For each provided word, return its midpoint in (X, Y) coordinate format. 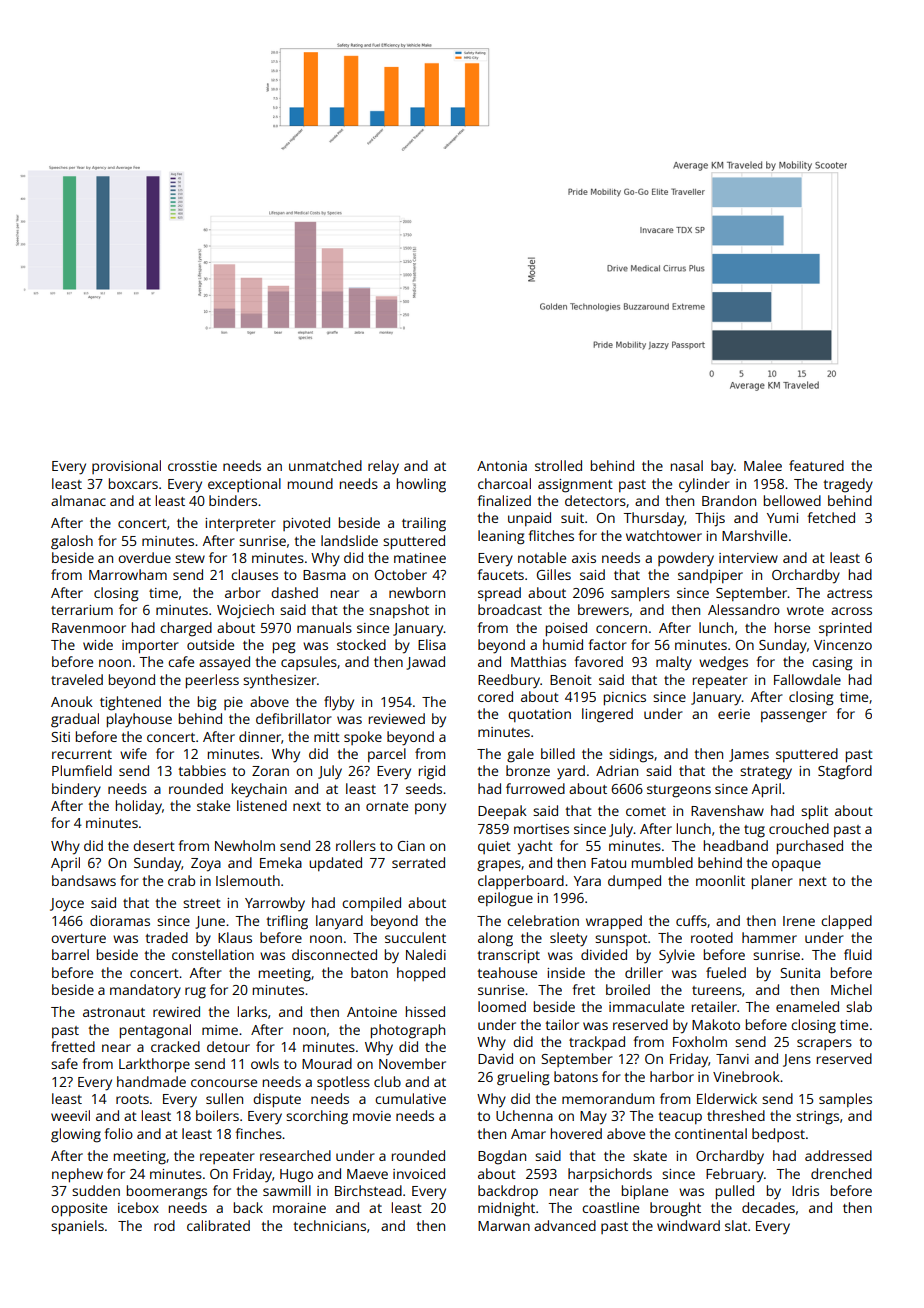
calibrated (218, 1225)
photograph (408, 1031)
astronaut (114, 1012)
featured (816, 465)
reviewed (397, 718)
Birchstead (368, 1190)
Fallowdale (807, 679)
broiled (628, 989)
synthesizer (280, 681)
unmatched (325, 465)
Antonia (502, 466)
